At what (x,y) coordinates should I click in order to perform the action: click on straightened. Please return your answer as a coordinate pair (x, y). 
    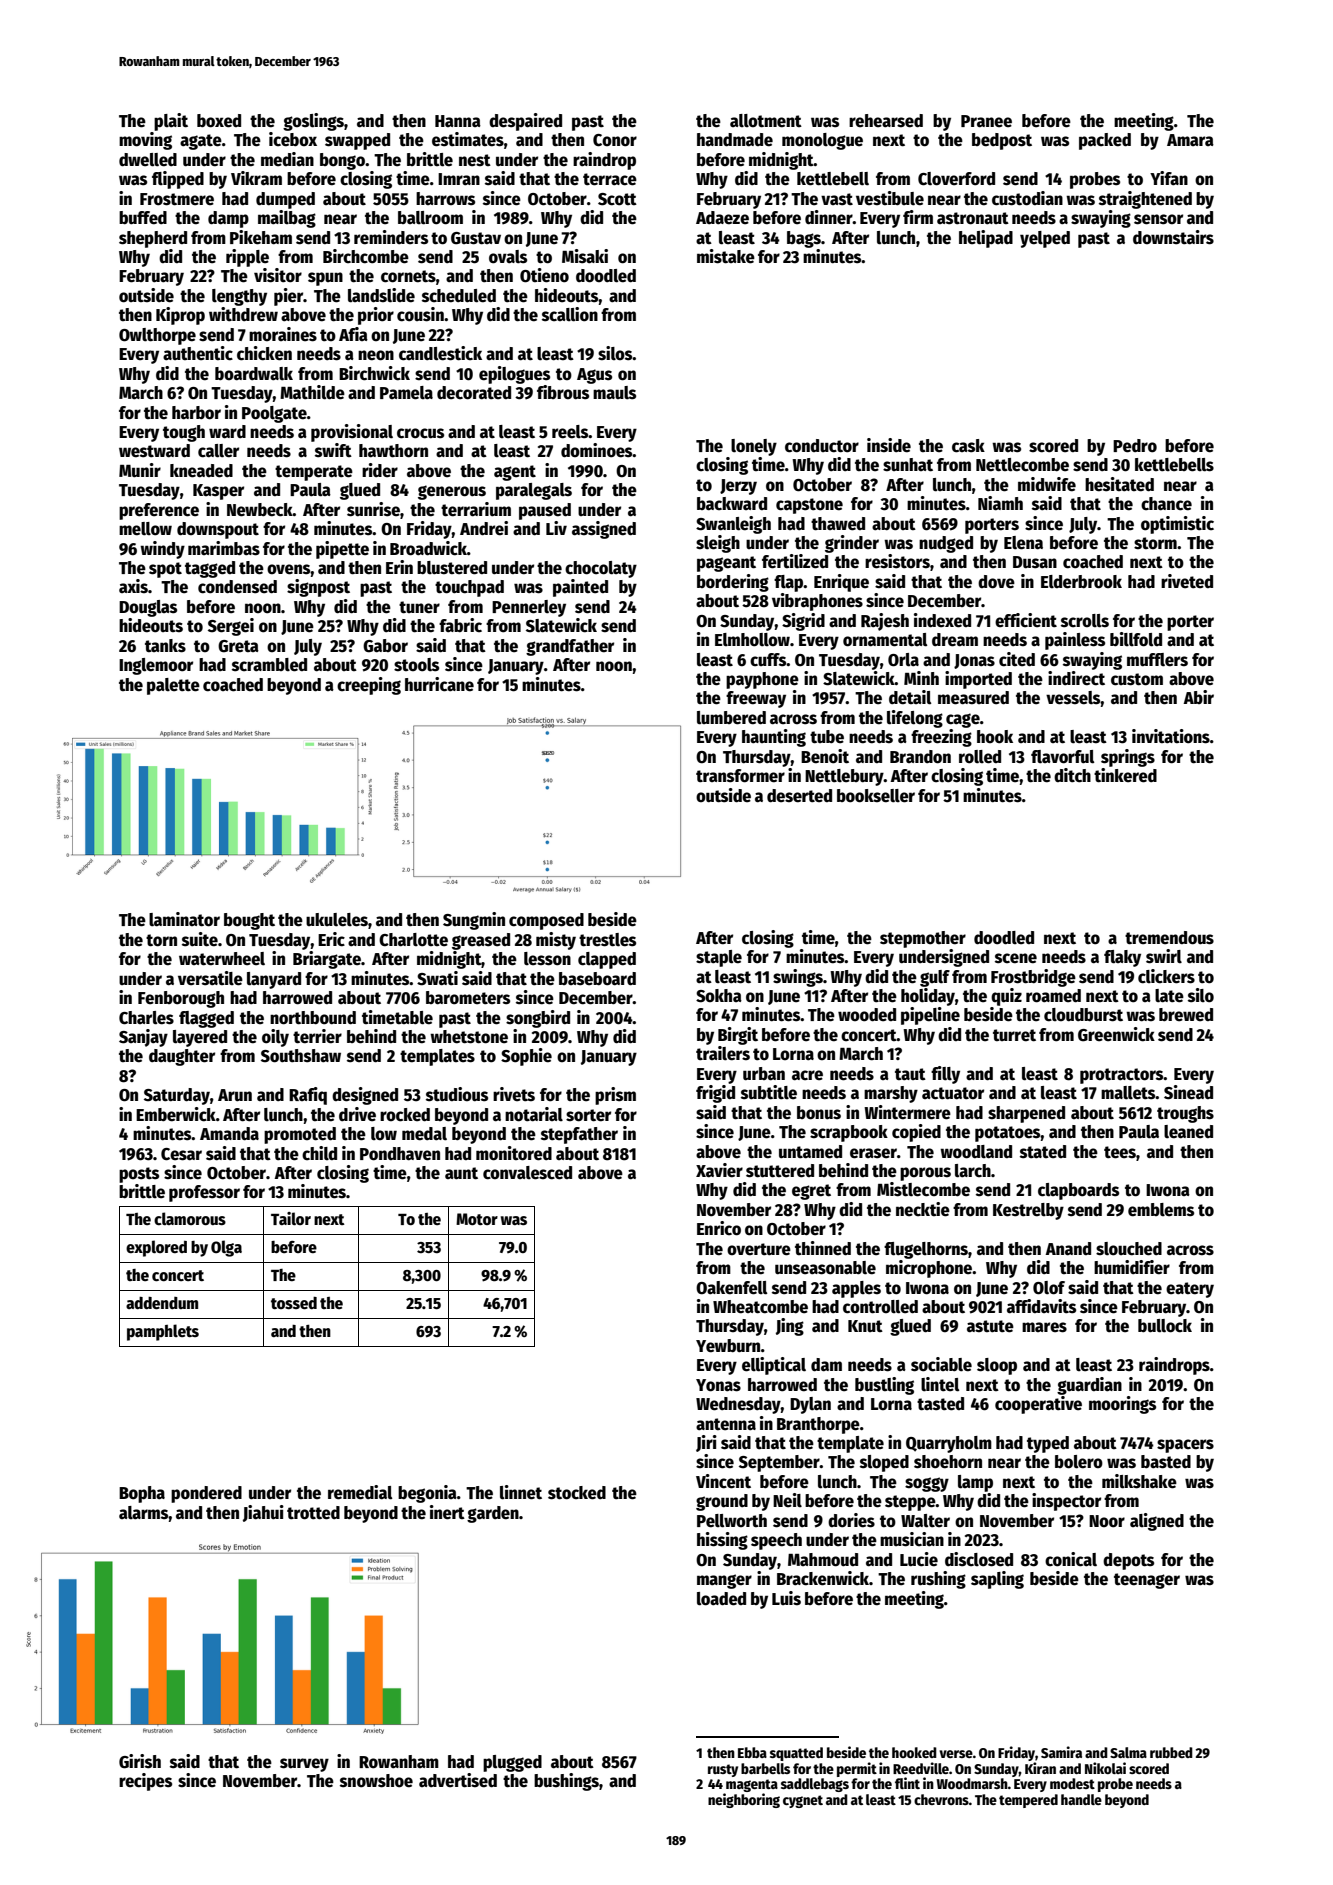
    Looking at the image, I should click on (1145, 200).
